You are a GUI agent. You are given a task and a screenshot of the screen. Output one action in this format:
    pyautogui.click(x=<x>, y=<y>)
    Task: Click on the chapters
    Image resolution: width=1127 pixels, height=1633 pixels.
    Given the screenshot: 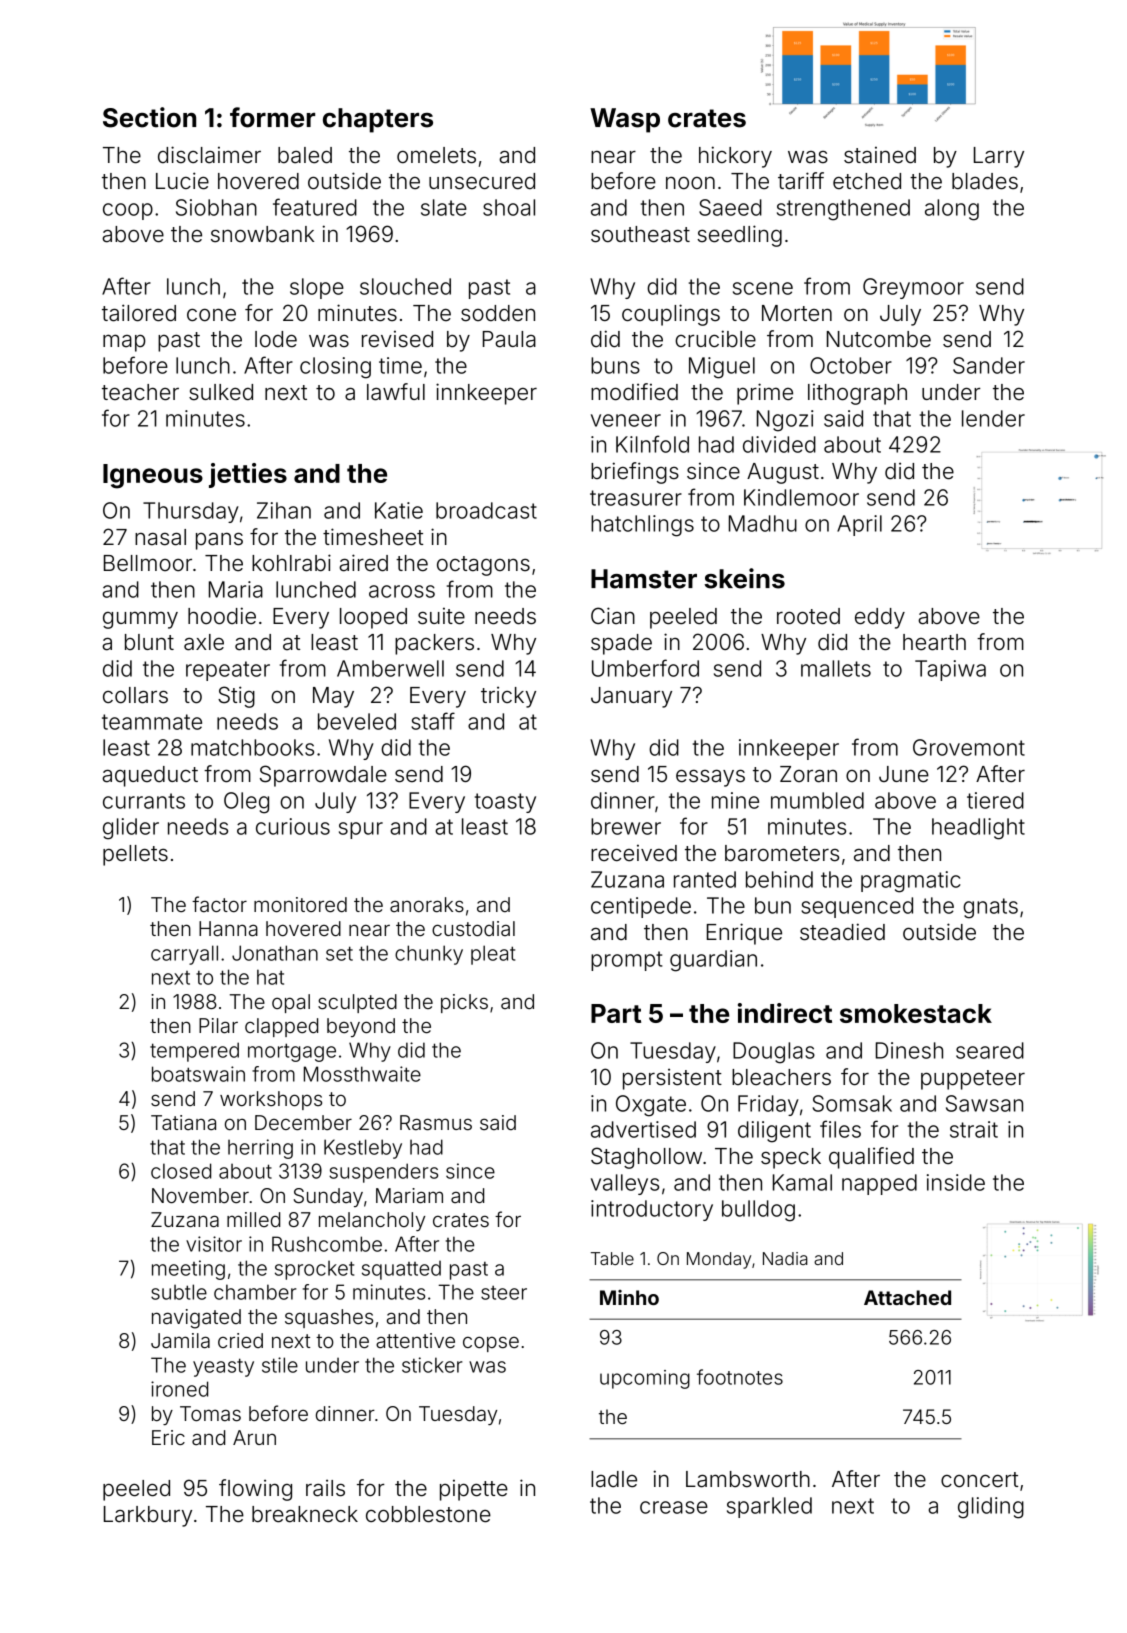 What is the action you would take?
    pyautogui.click(x=378, y=120)
